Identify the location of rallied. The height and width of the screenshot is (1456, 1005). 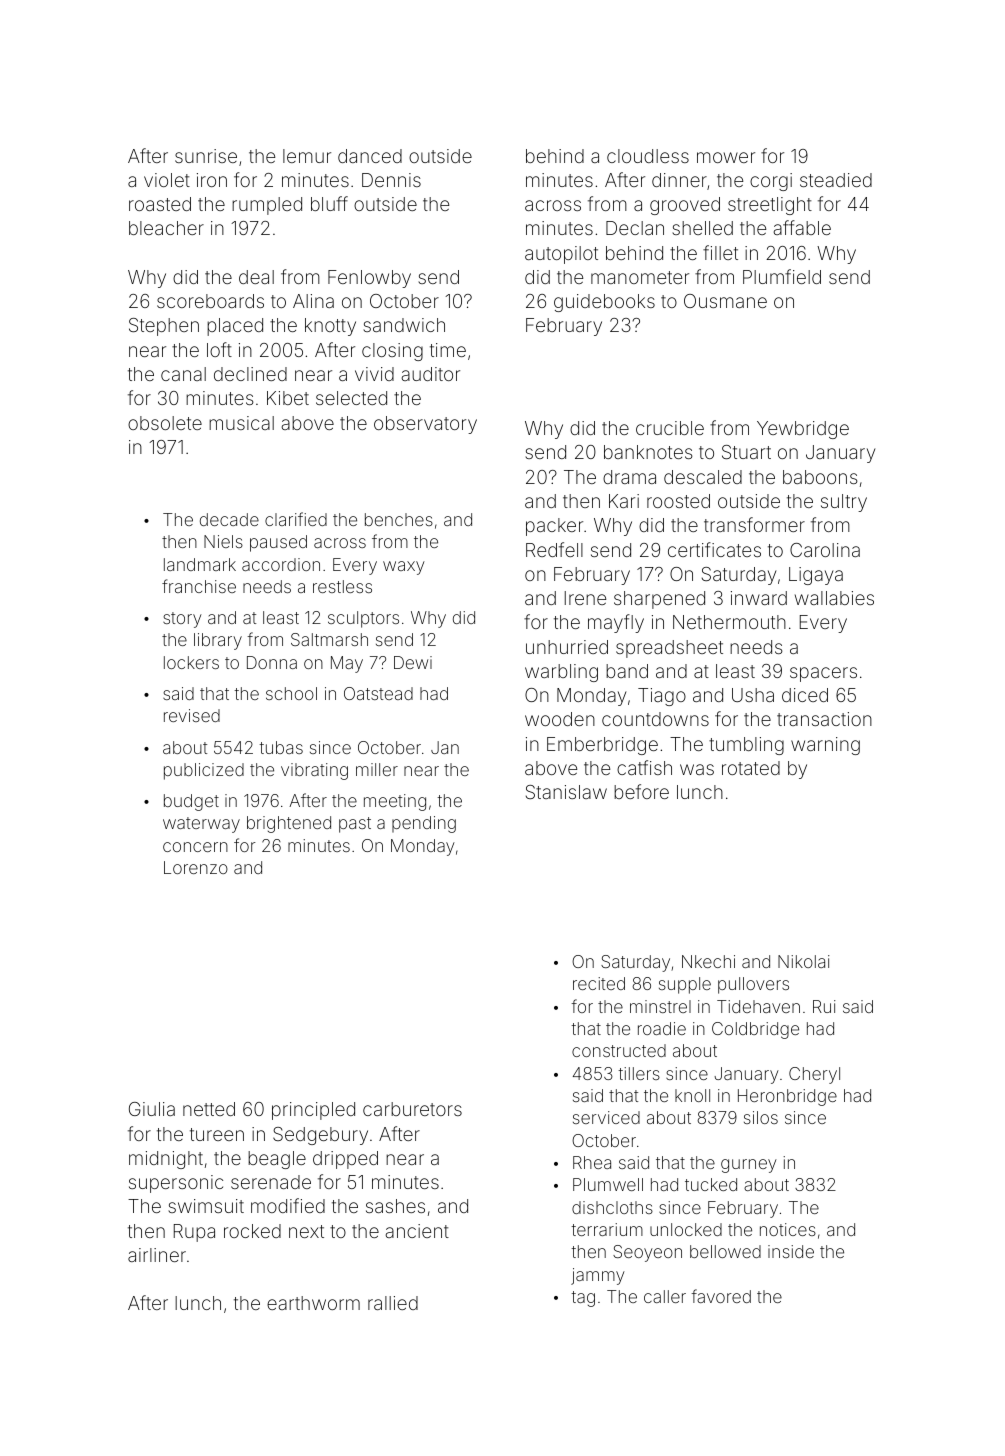
(393, 1303).
